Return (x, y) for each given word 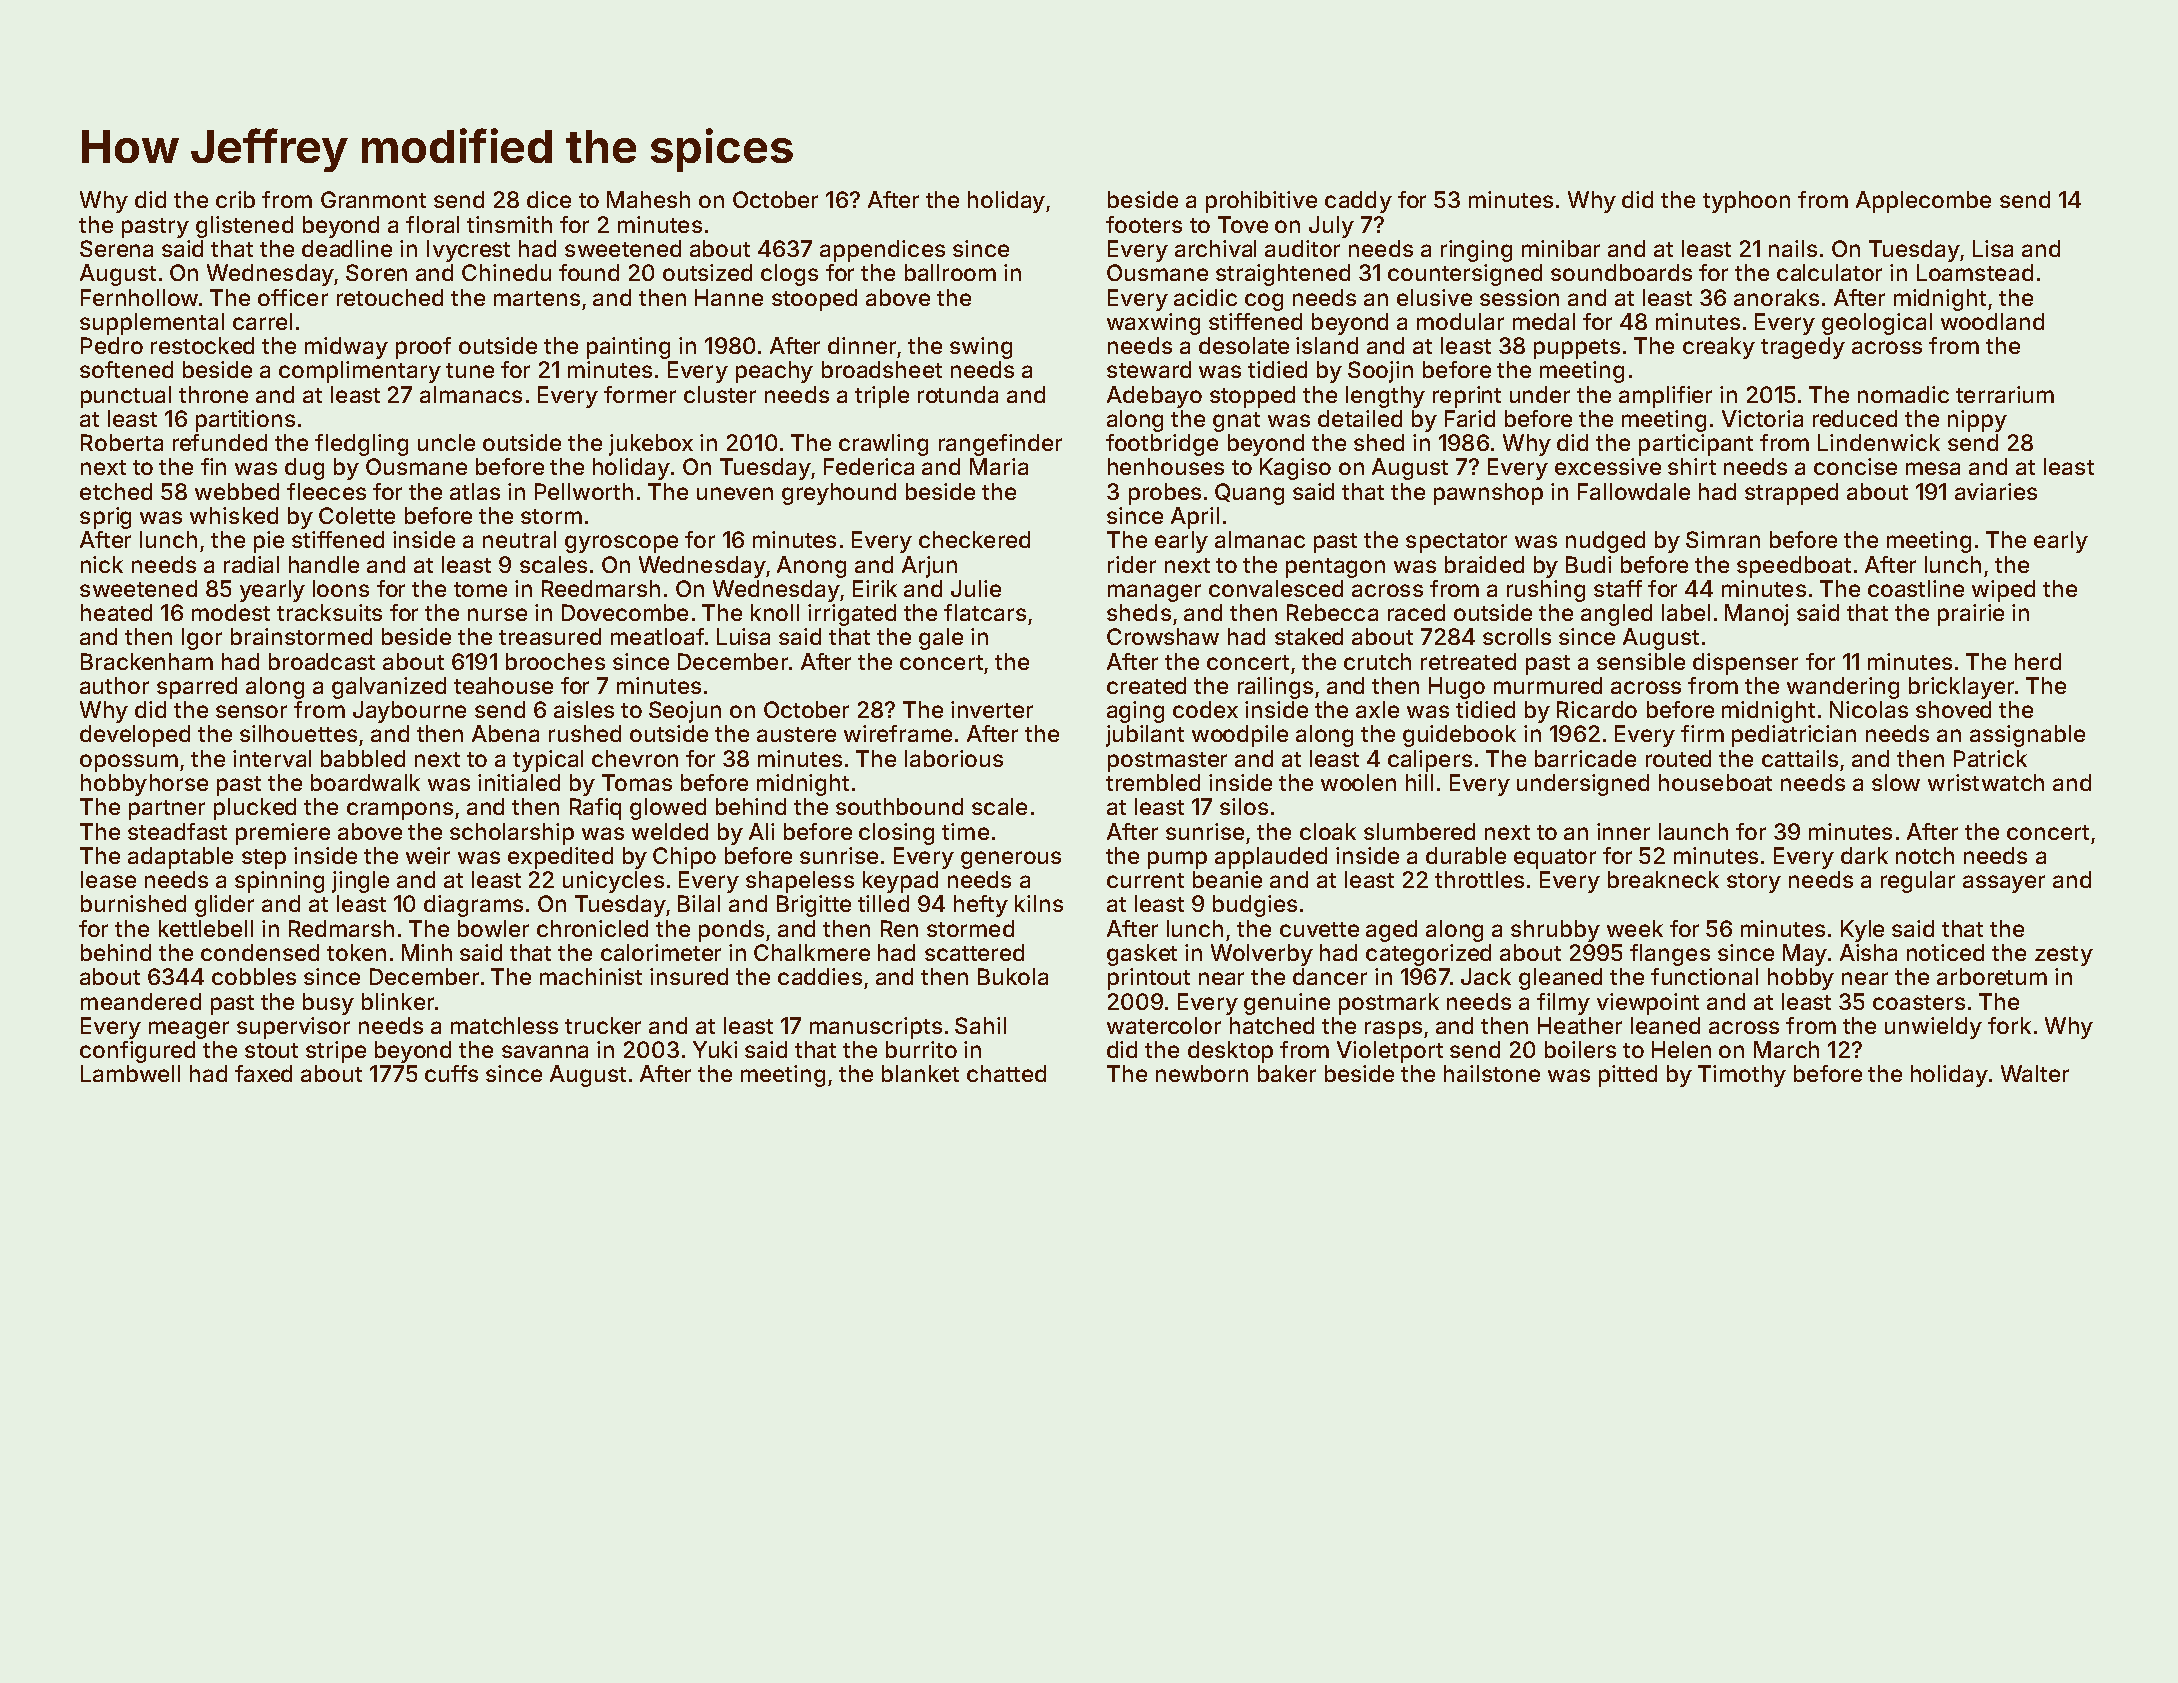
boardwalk (365, 782)
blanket (920, 1073)
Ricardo (1597, 709)
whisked (234, 515)
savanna (545, 1051)
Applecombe (1923, 202)
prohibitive (1261, 202)
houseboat (1715, 782)
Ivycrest (468, 251)
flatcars (985, 612)
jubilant (1145, 736)
